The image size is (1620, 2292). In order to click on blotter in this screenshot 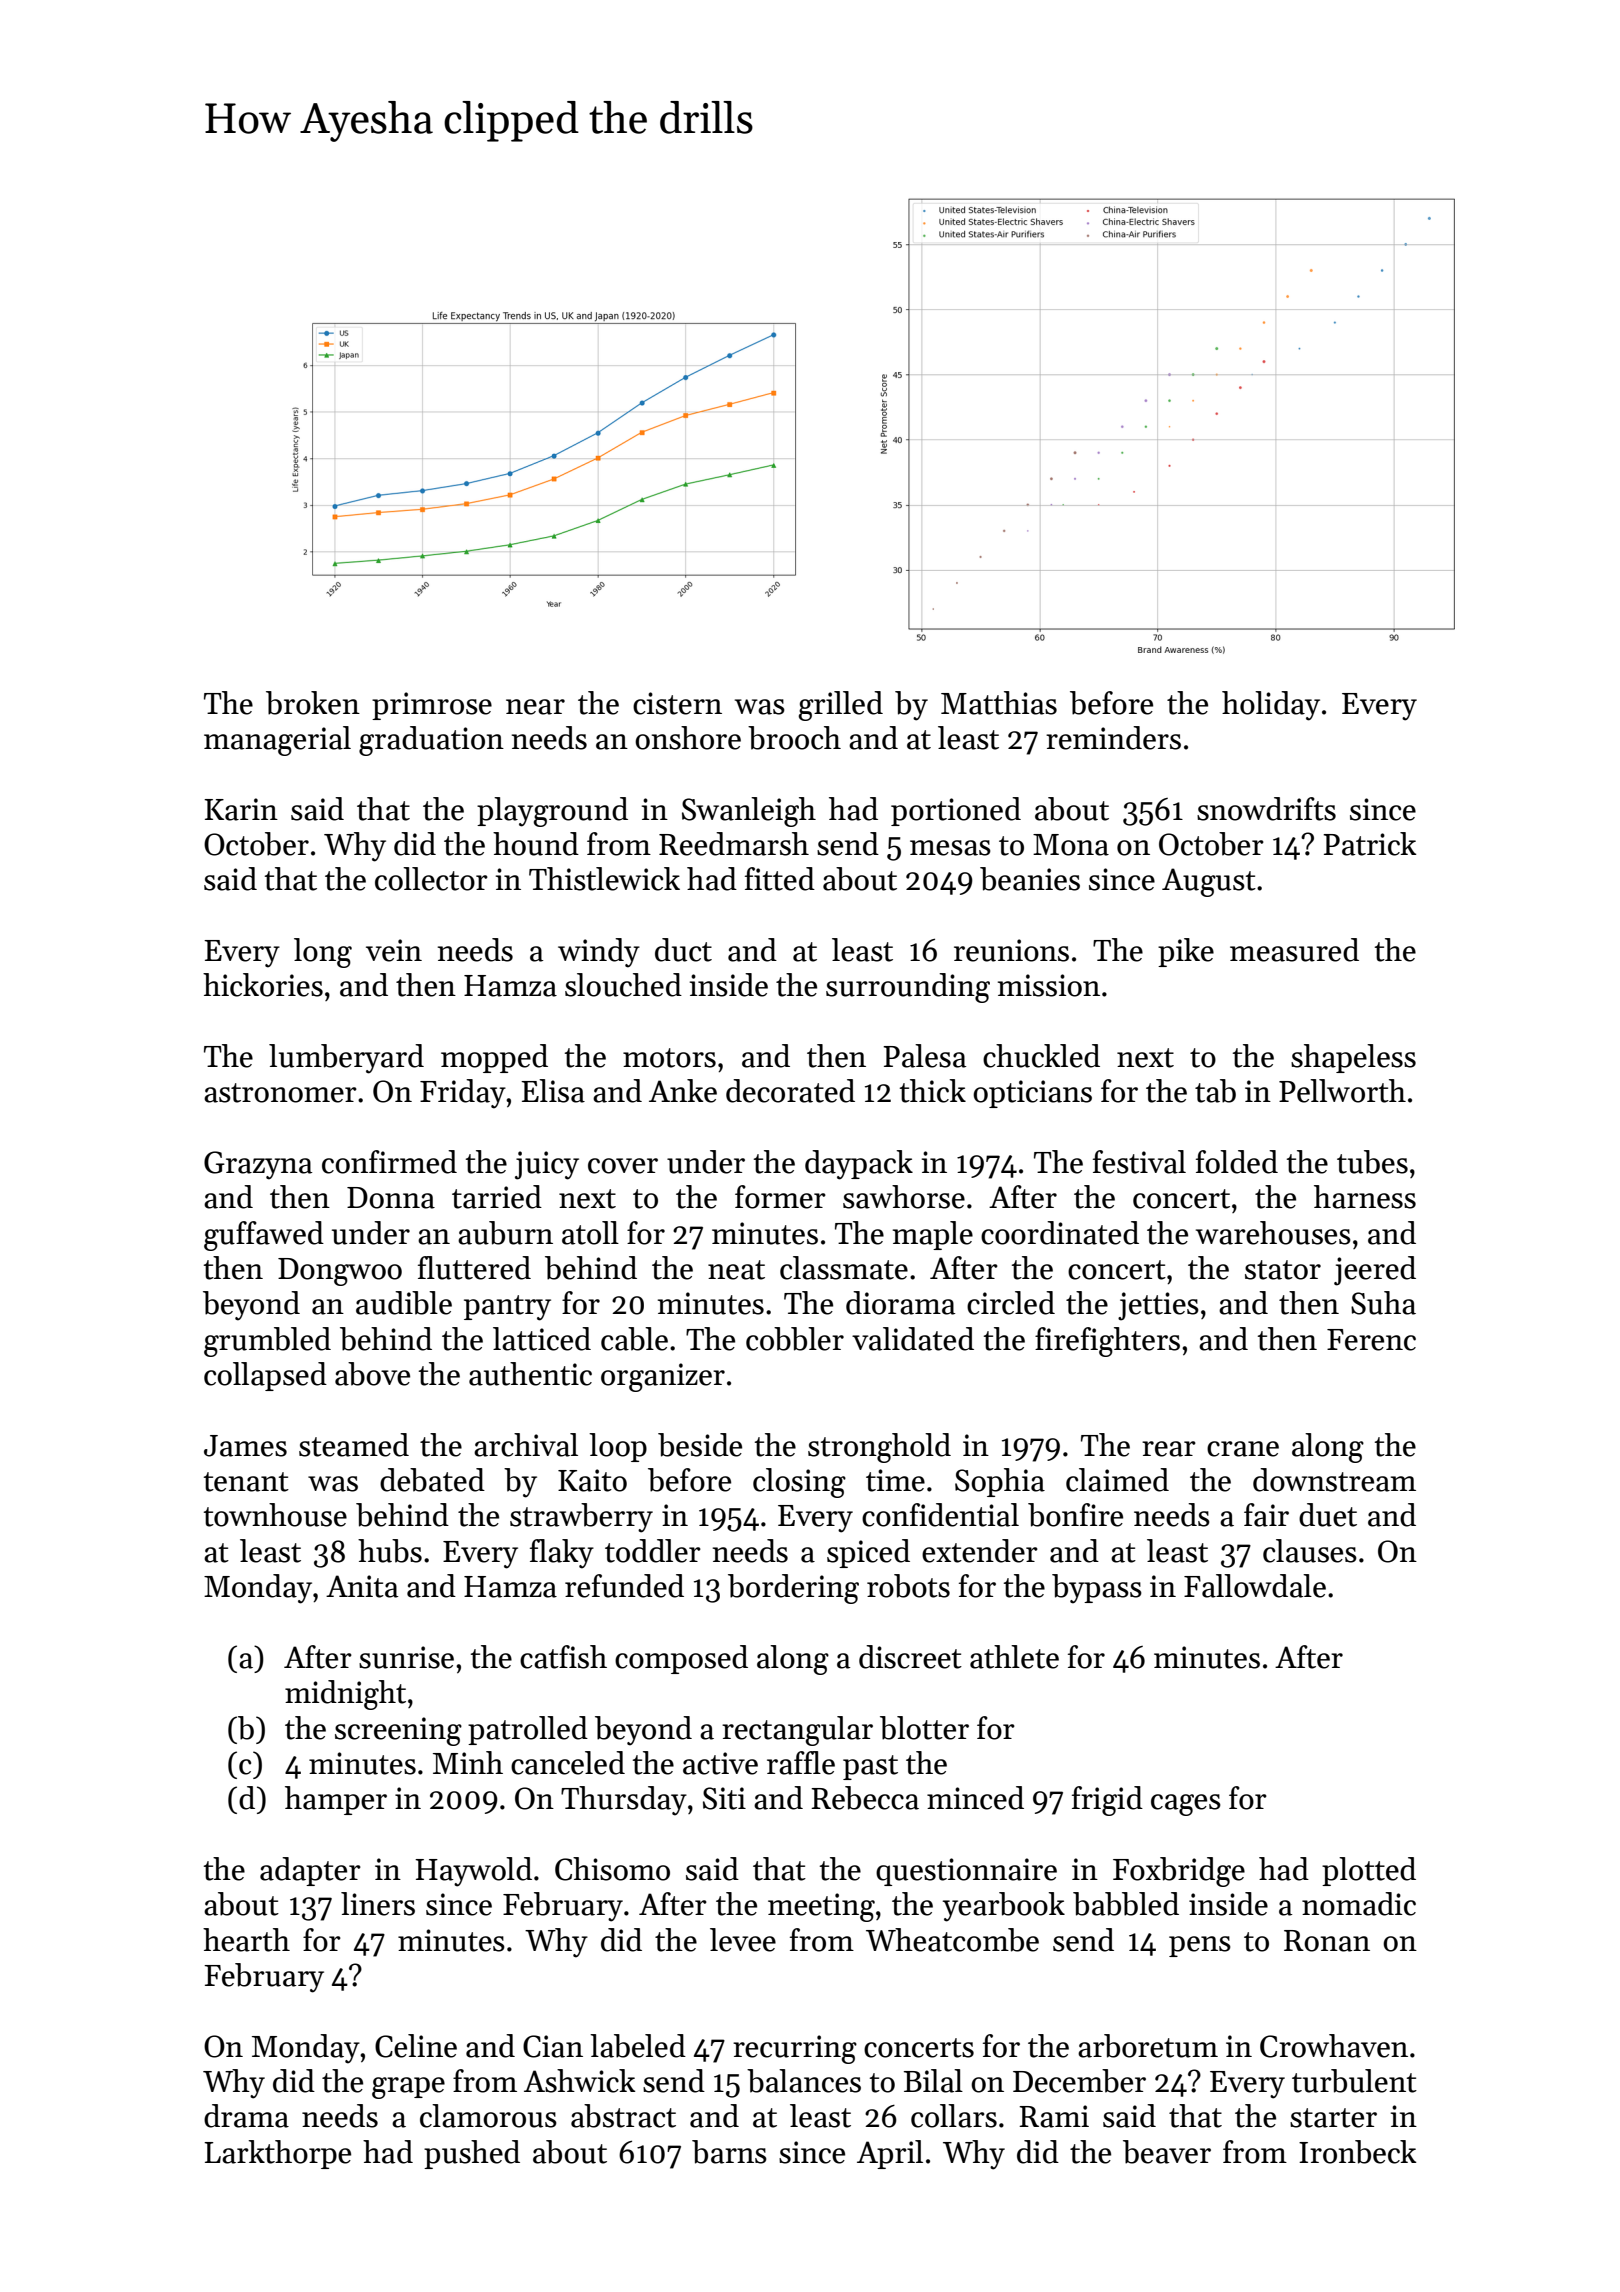, I will do `click(924, 1728)`.
